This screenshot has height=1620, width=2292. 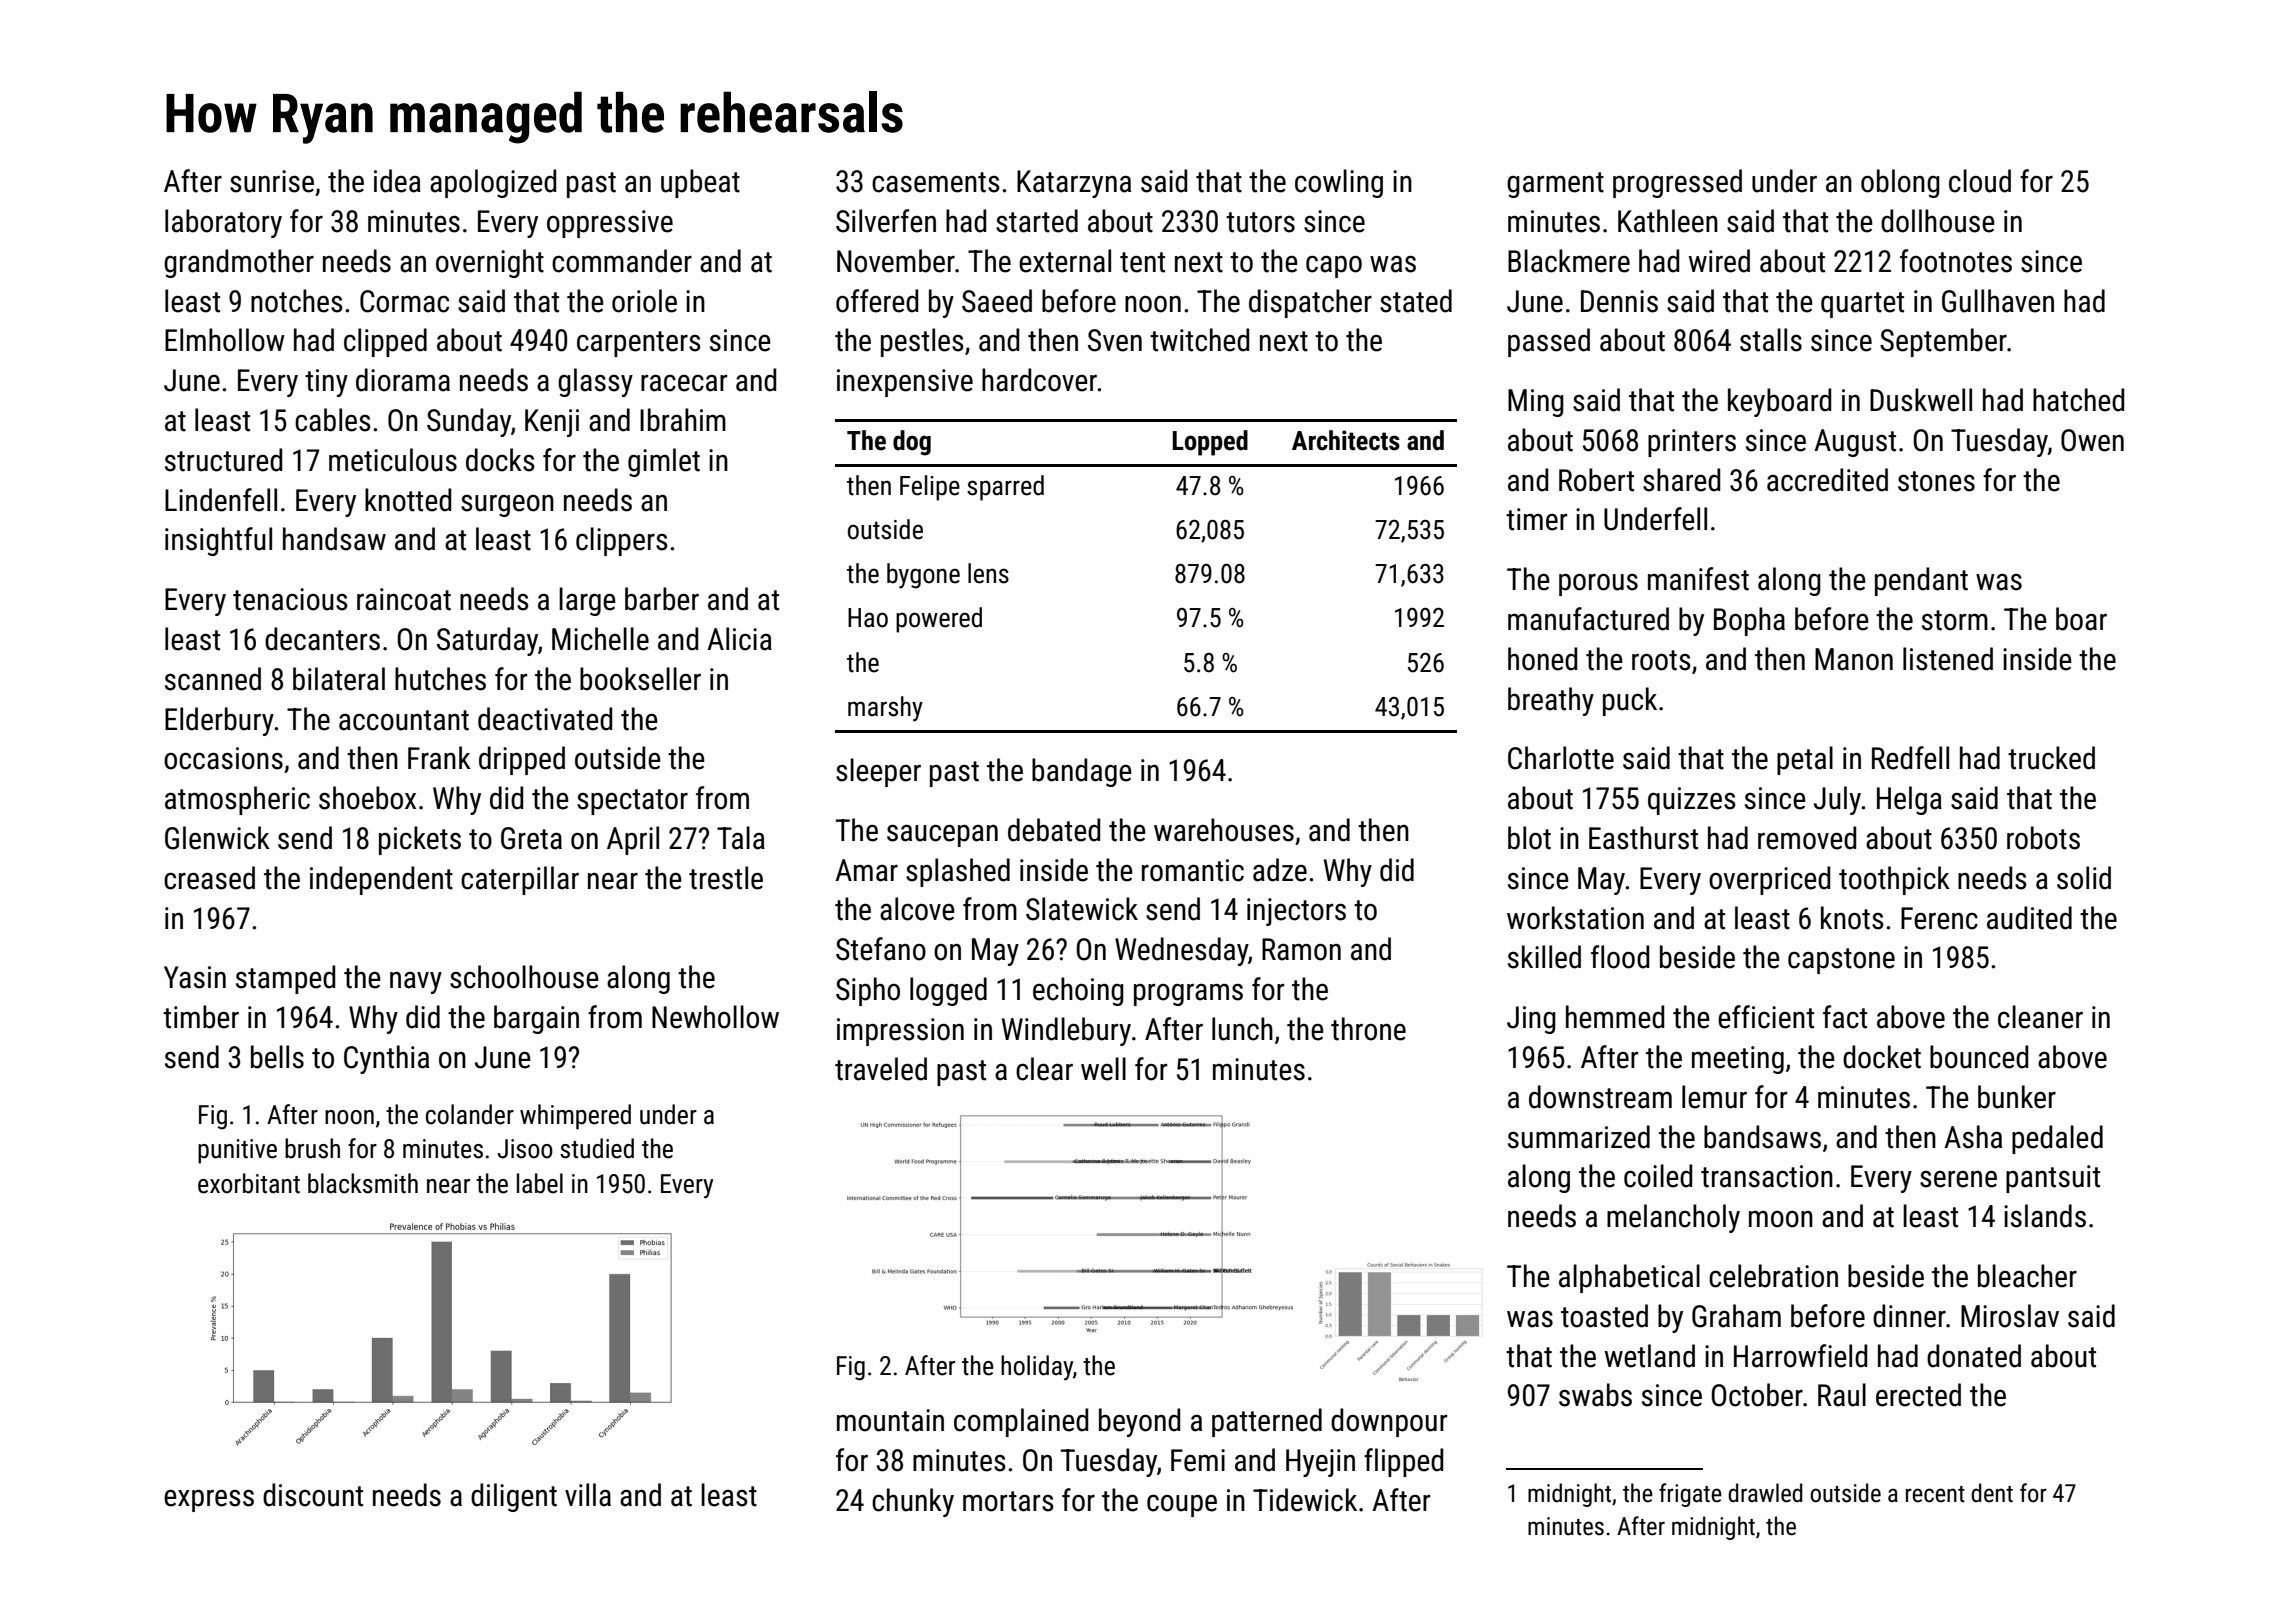 What do you see at coordinates (223, 758) in the screenshot?
I see `occasions` at bounding box center [223, 758].
